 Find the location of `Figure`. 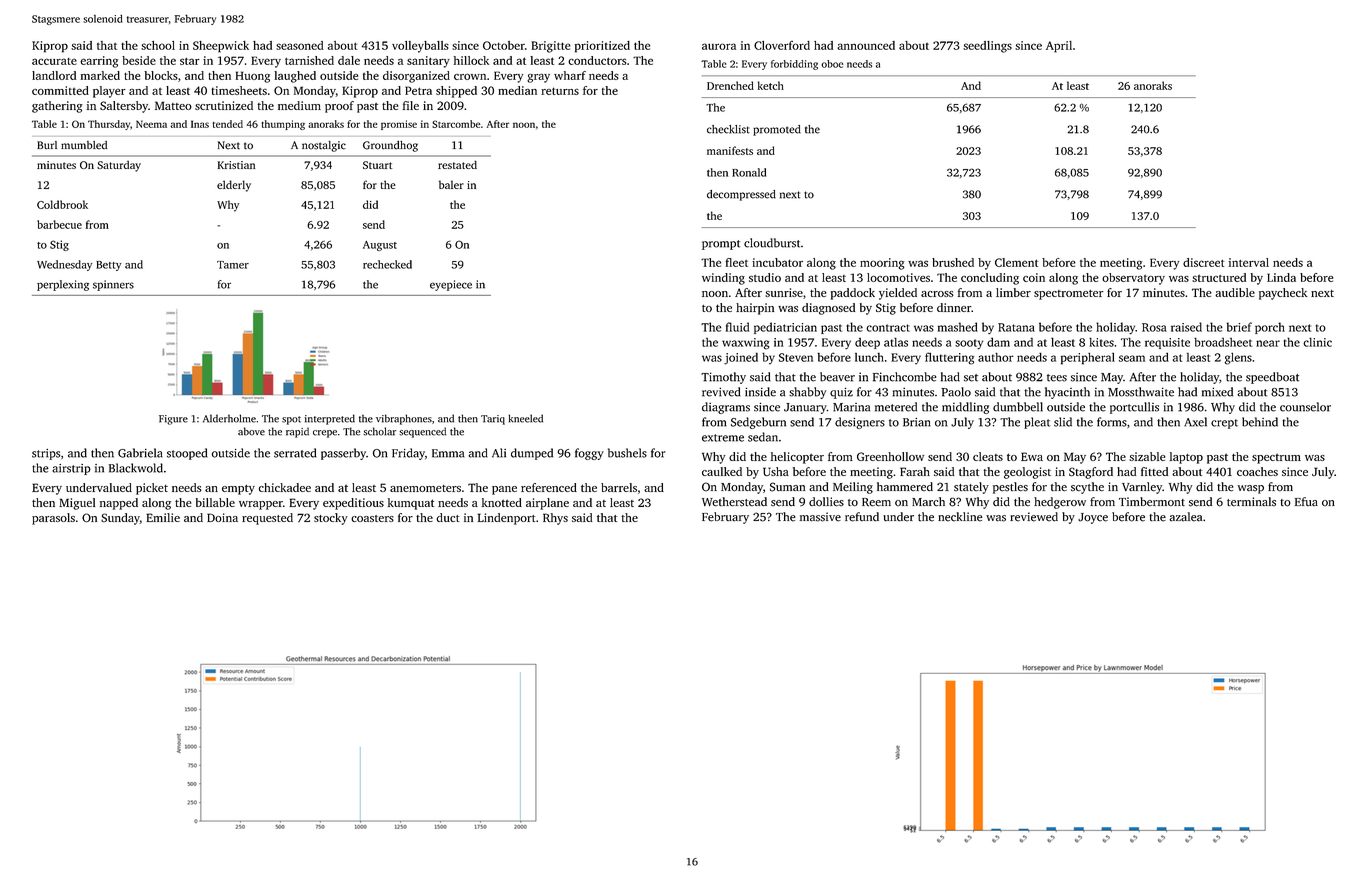

Figure is located at coordinates (173, 420).
